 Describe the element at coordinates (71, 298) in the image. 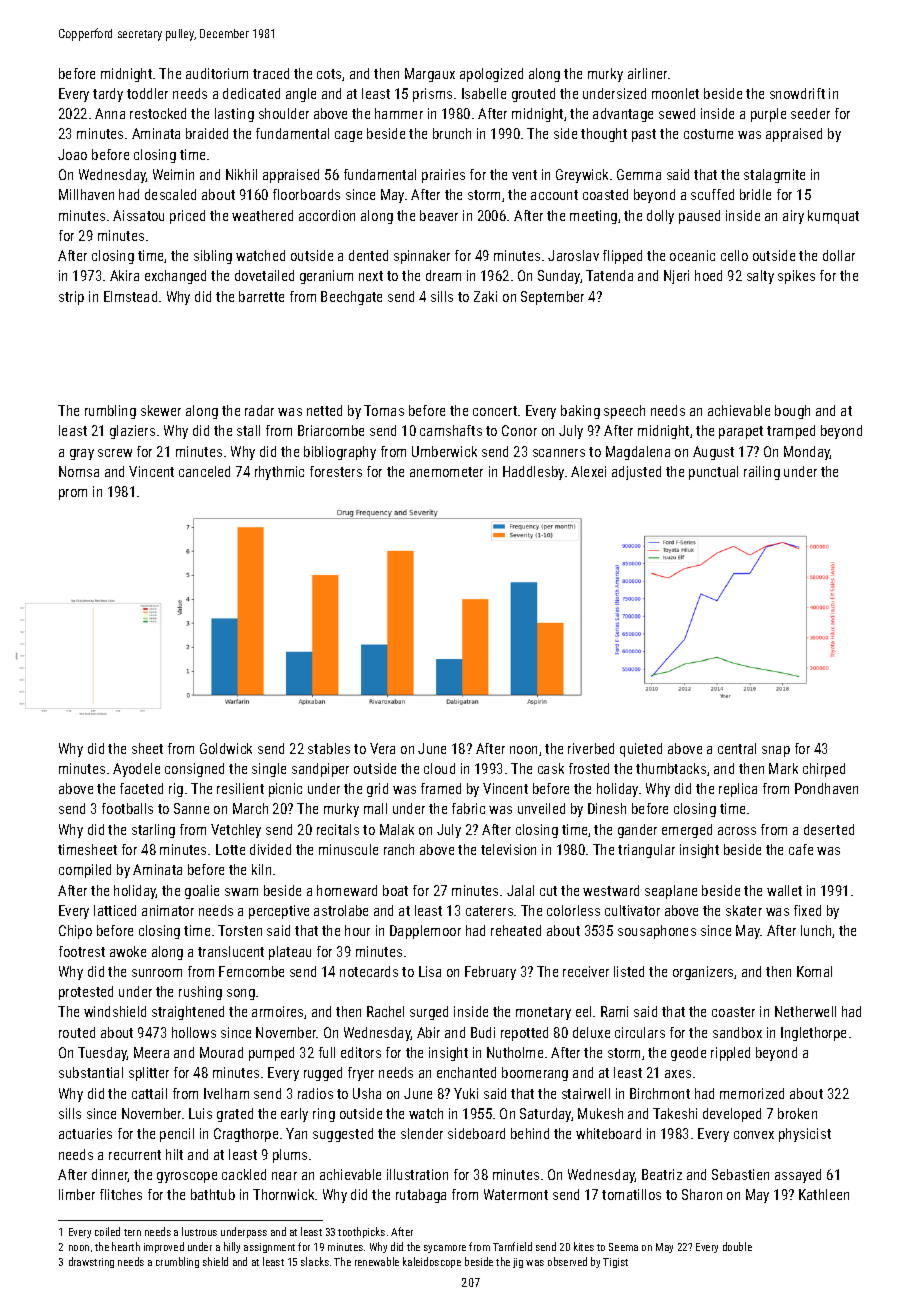

I see `strip` at that location.
